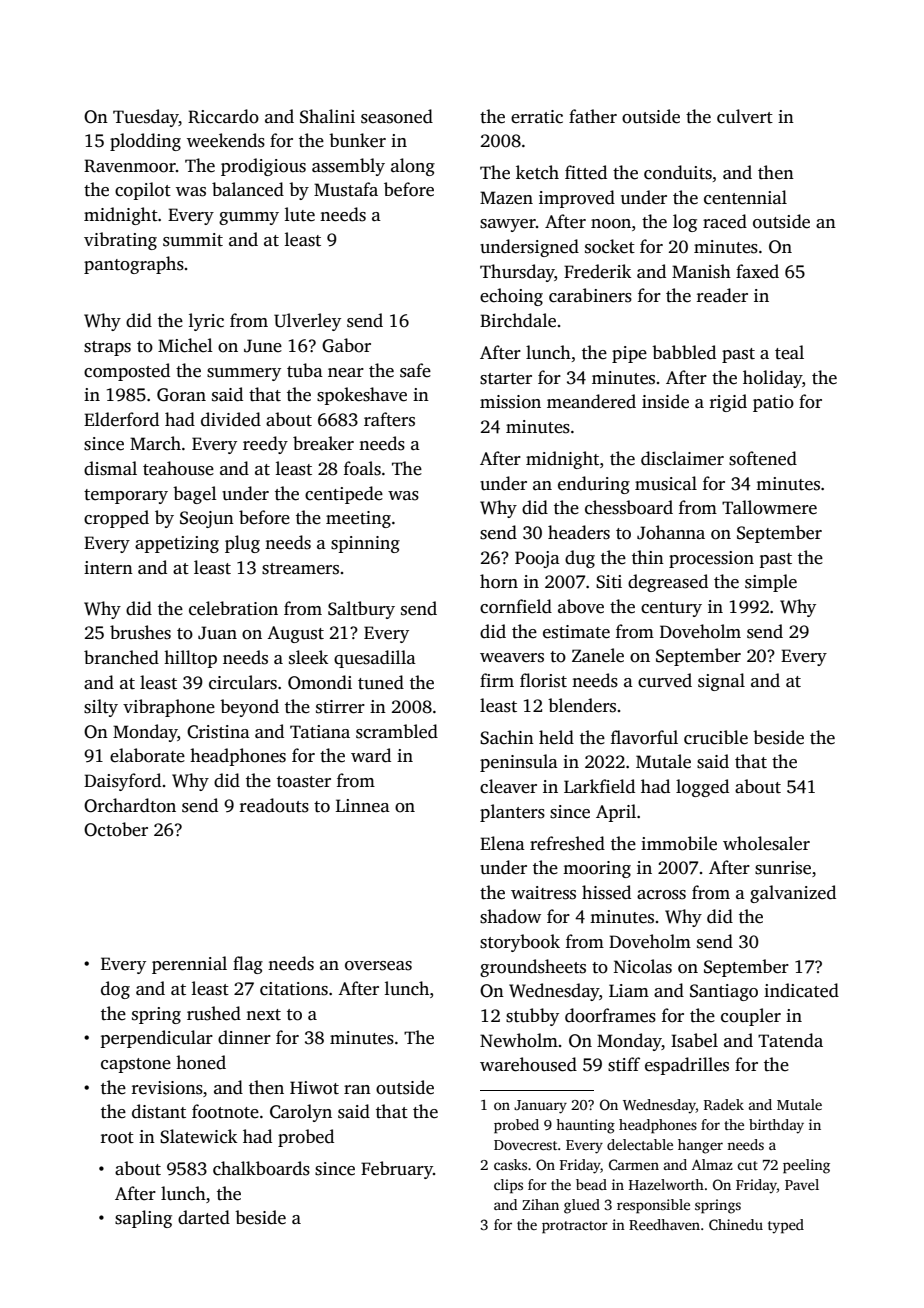 The height and width of the screenshot is (1308, 924). I want to click on darted, so click(204, 1217).
